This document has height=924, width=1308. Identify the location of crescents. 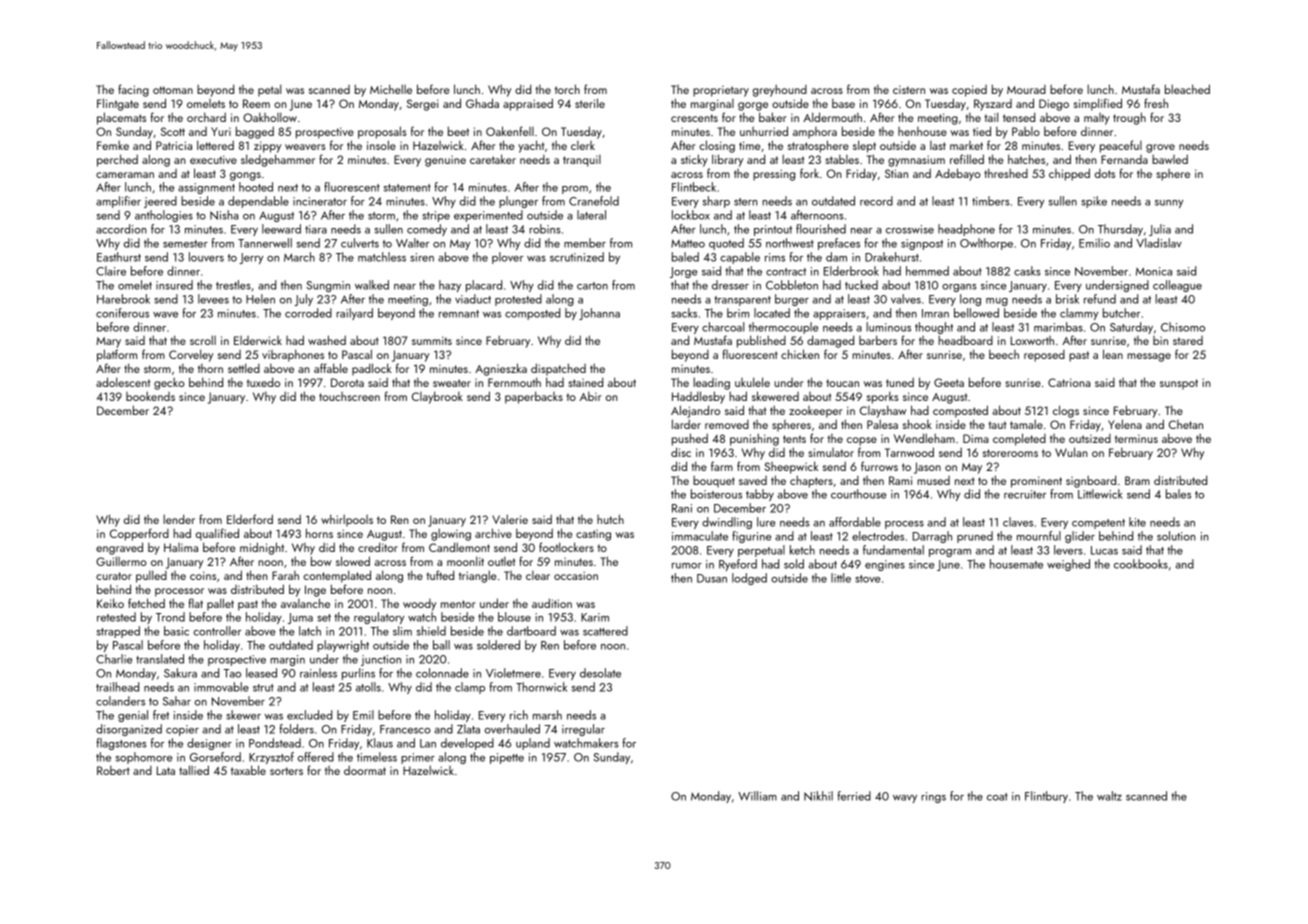
(694, 118).
